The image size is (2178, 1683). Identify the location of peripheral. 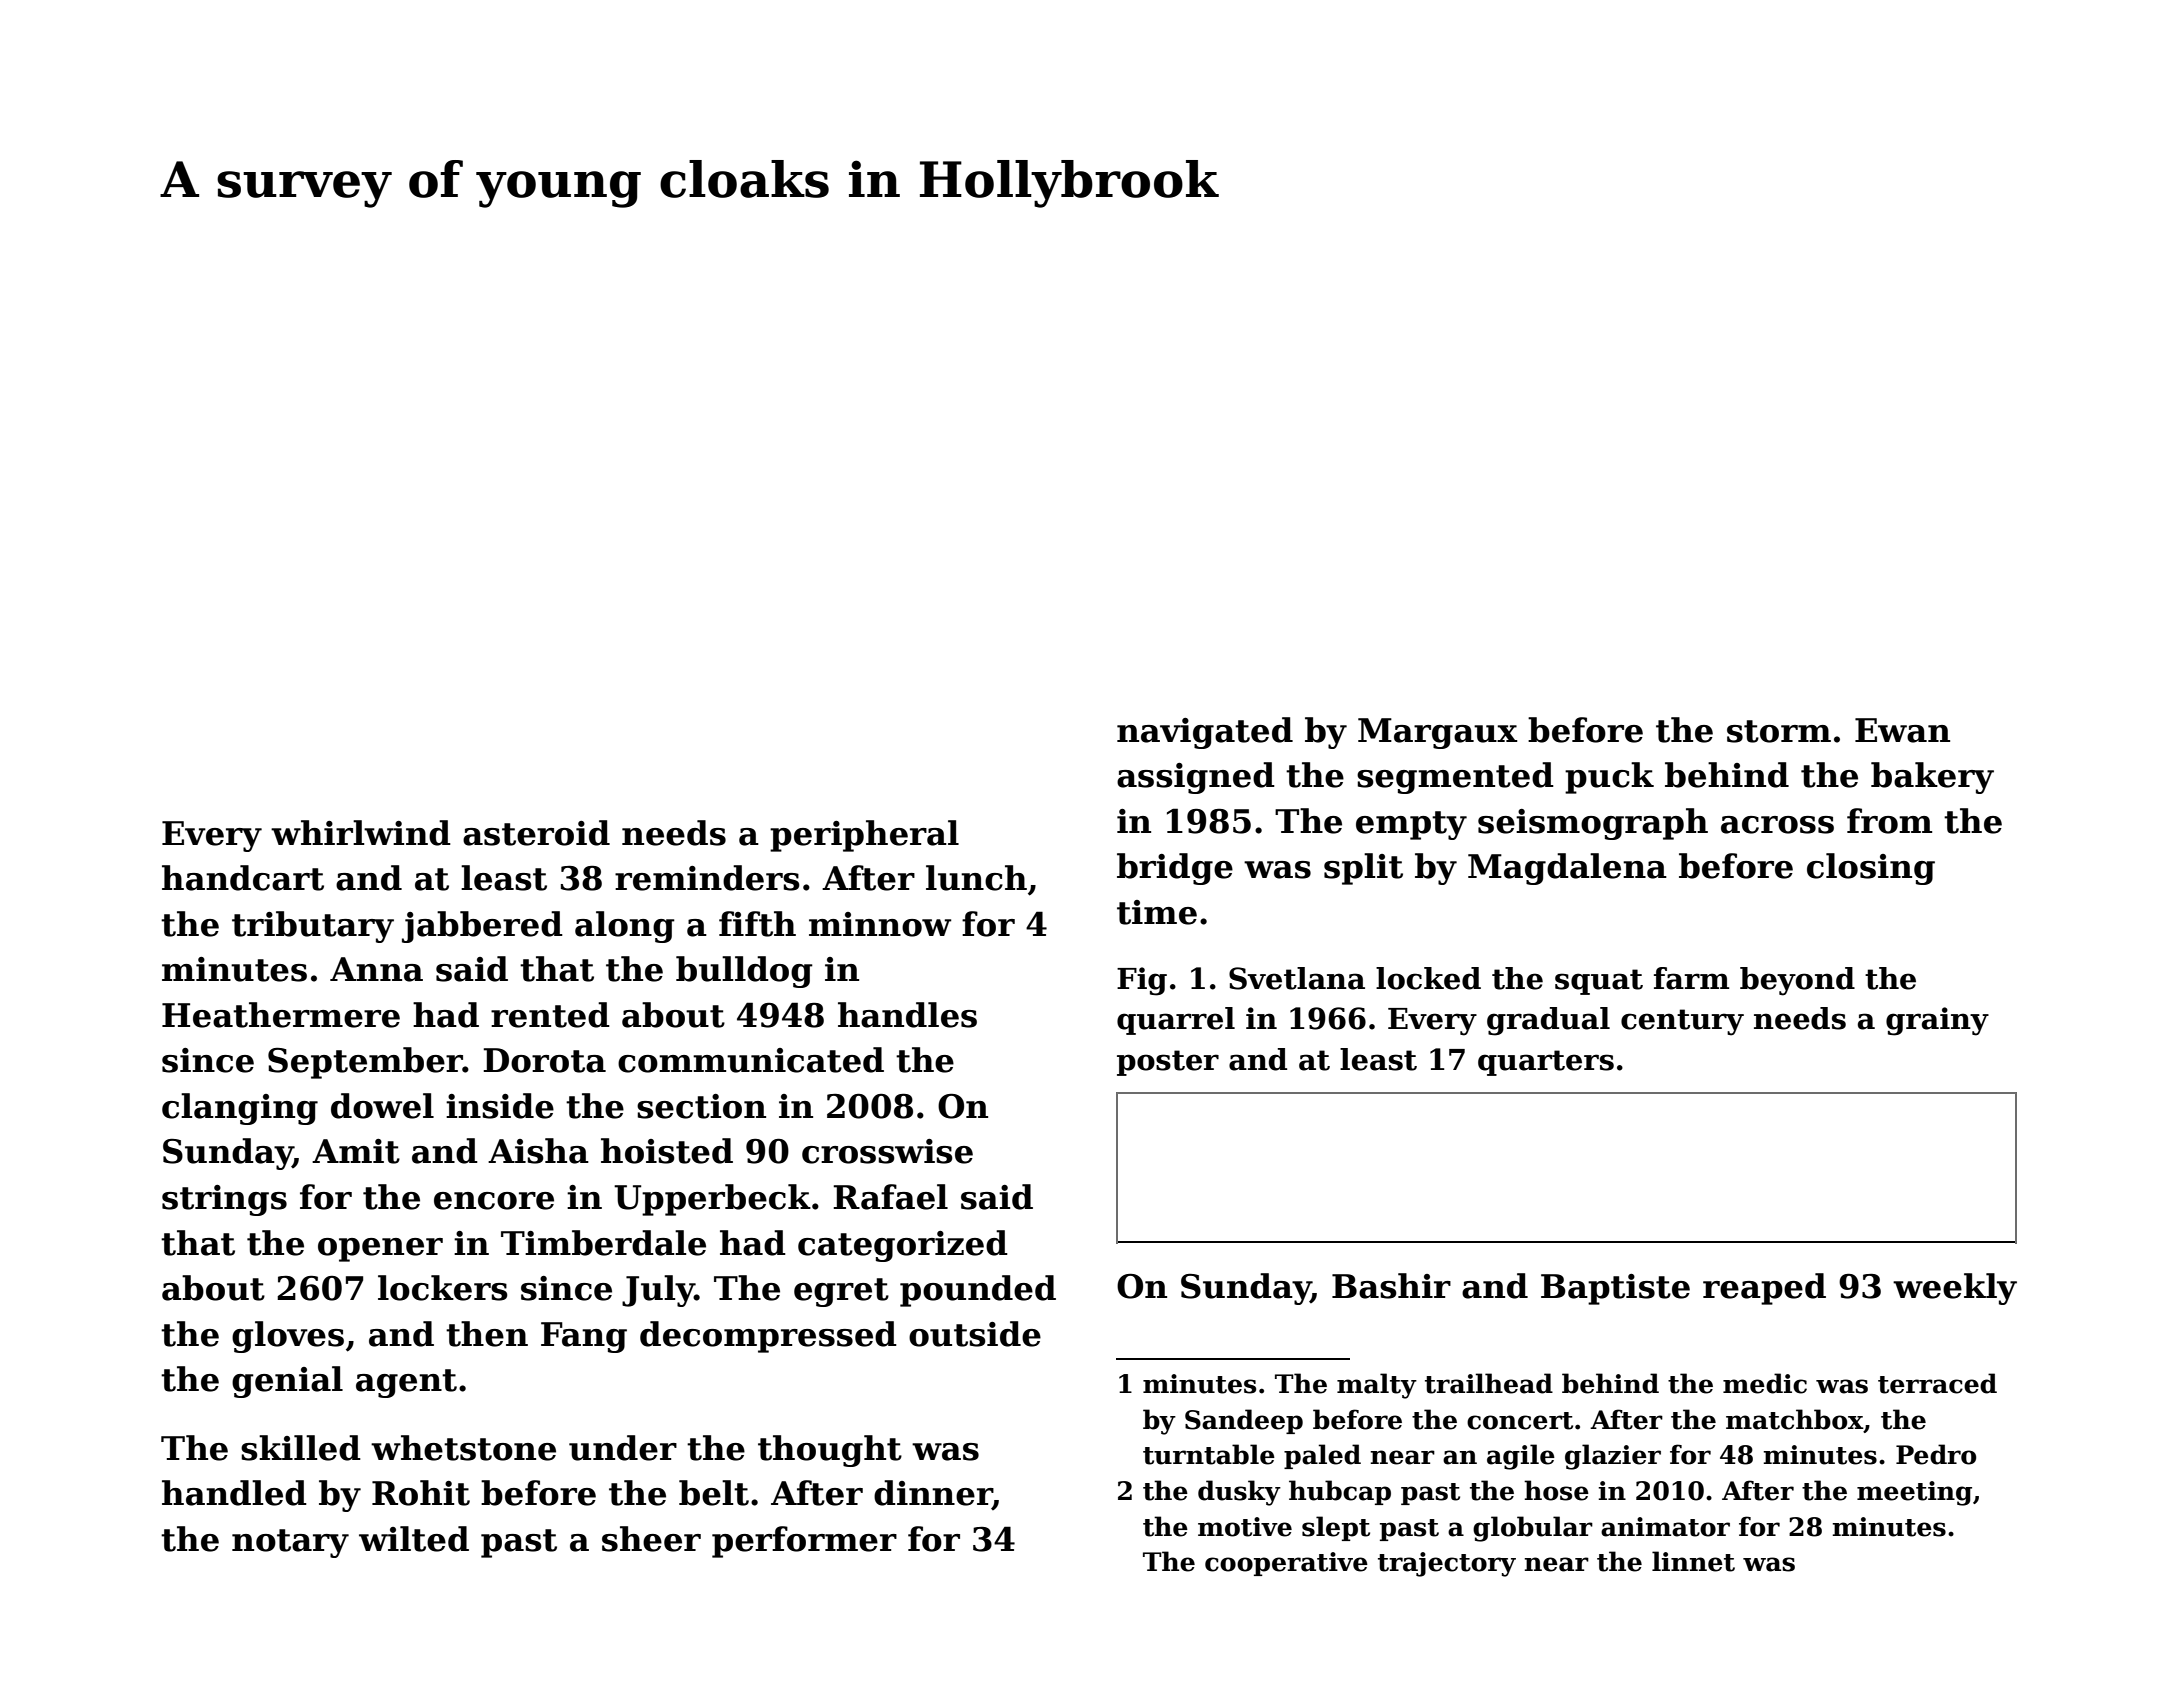
(864, 836).
